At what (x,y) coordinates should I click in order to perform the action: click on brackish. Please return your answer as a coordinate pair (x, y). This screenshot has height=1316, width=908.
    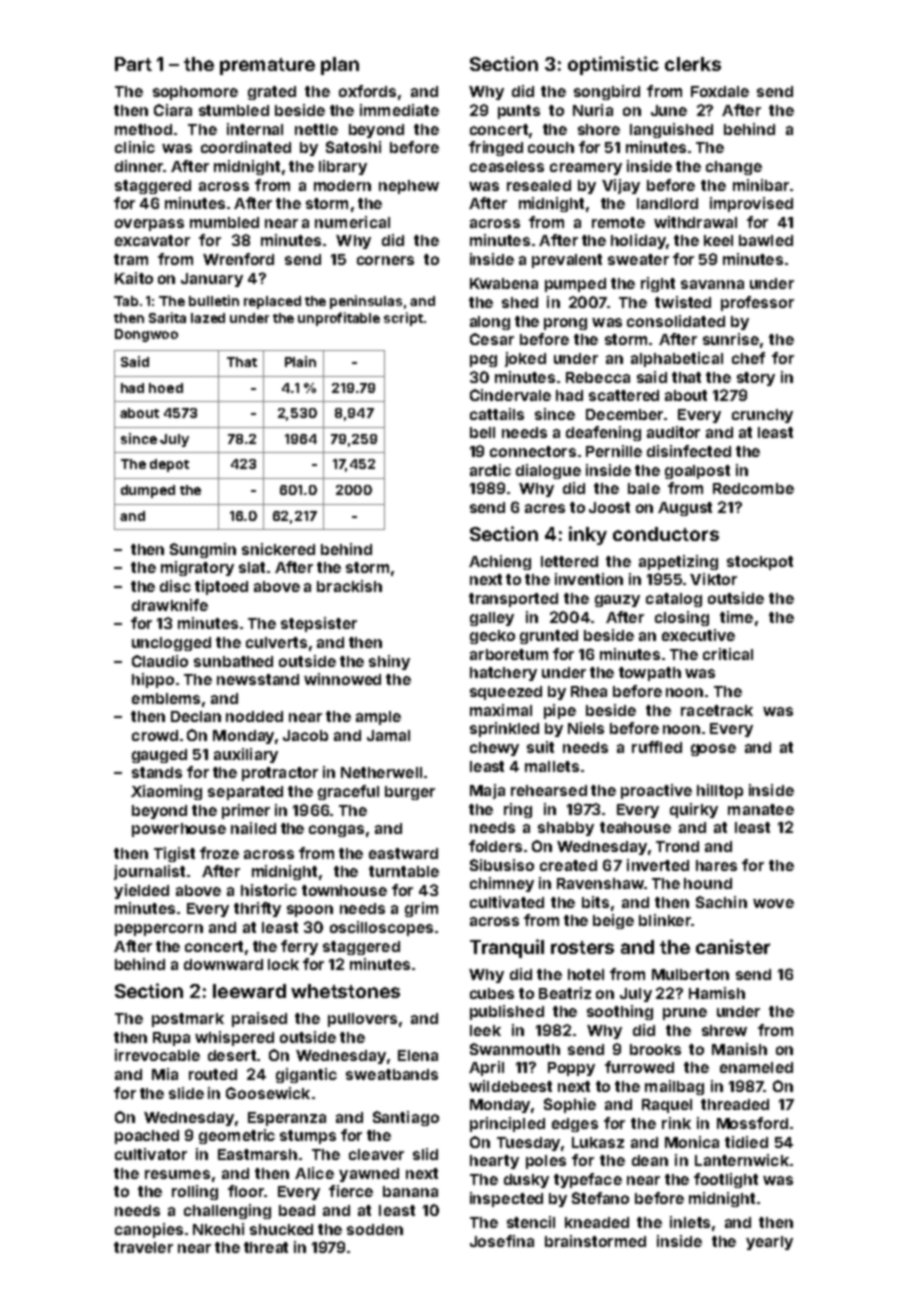
    Looking at the image, I should click on (349, 586).
